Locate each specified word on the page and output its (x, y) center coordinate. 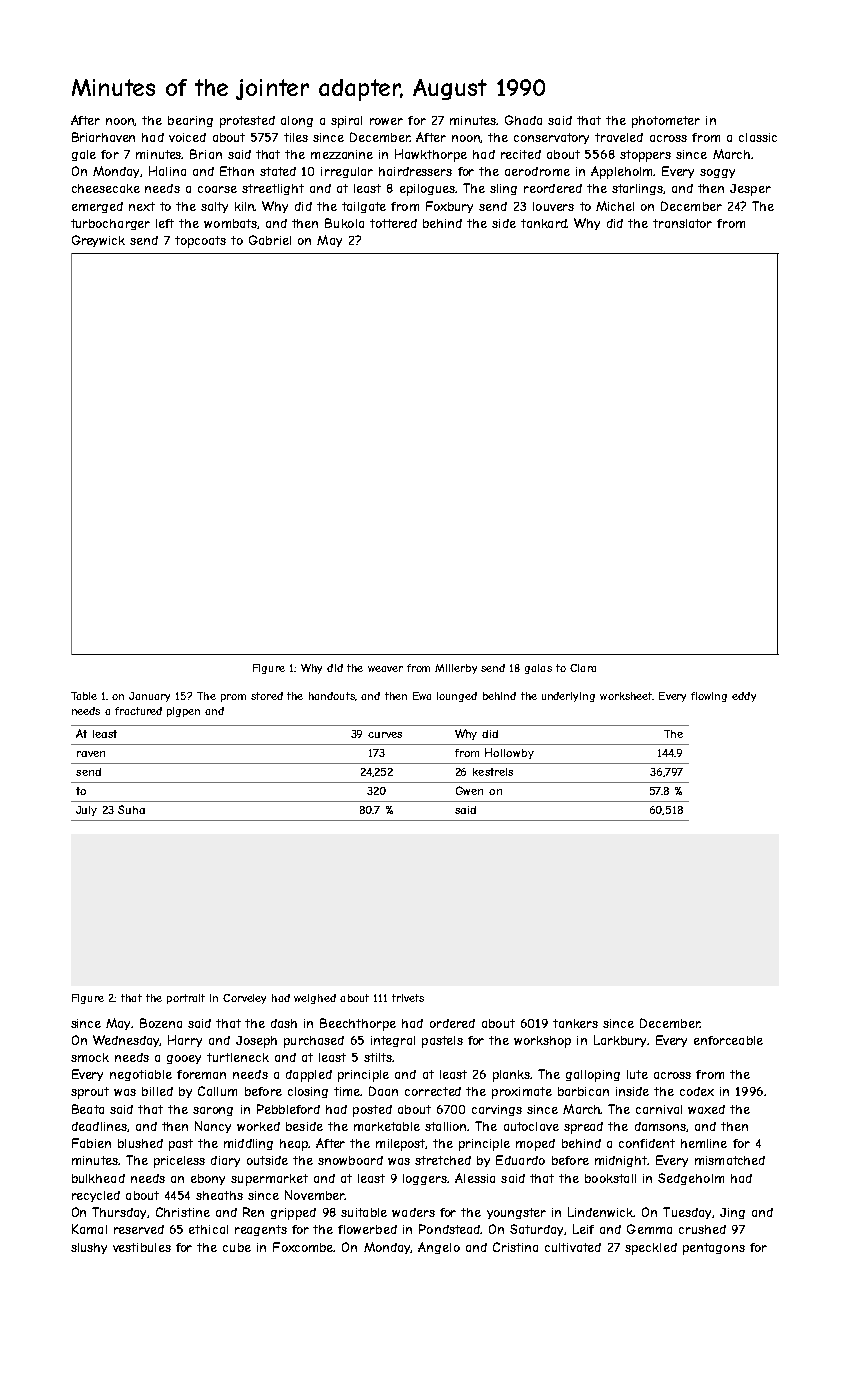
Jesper (750, 190)
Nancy (213, 1127)
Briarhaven (103, 137)
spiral (346, 122)
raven (91, 754)
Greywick (98, 241)
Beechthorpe (358, 1024)
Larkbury (620, 1041)
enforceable (728, 1040)
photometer (666, 122)
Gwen (469, 790)
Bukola (344, 223)
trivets (408, 998)
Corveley (244, 999)
